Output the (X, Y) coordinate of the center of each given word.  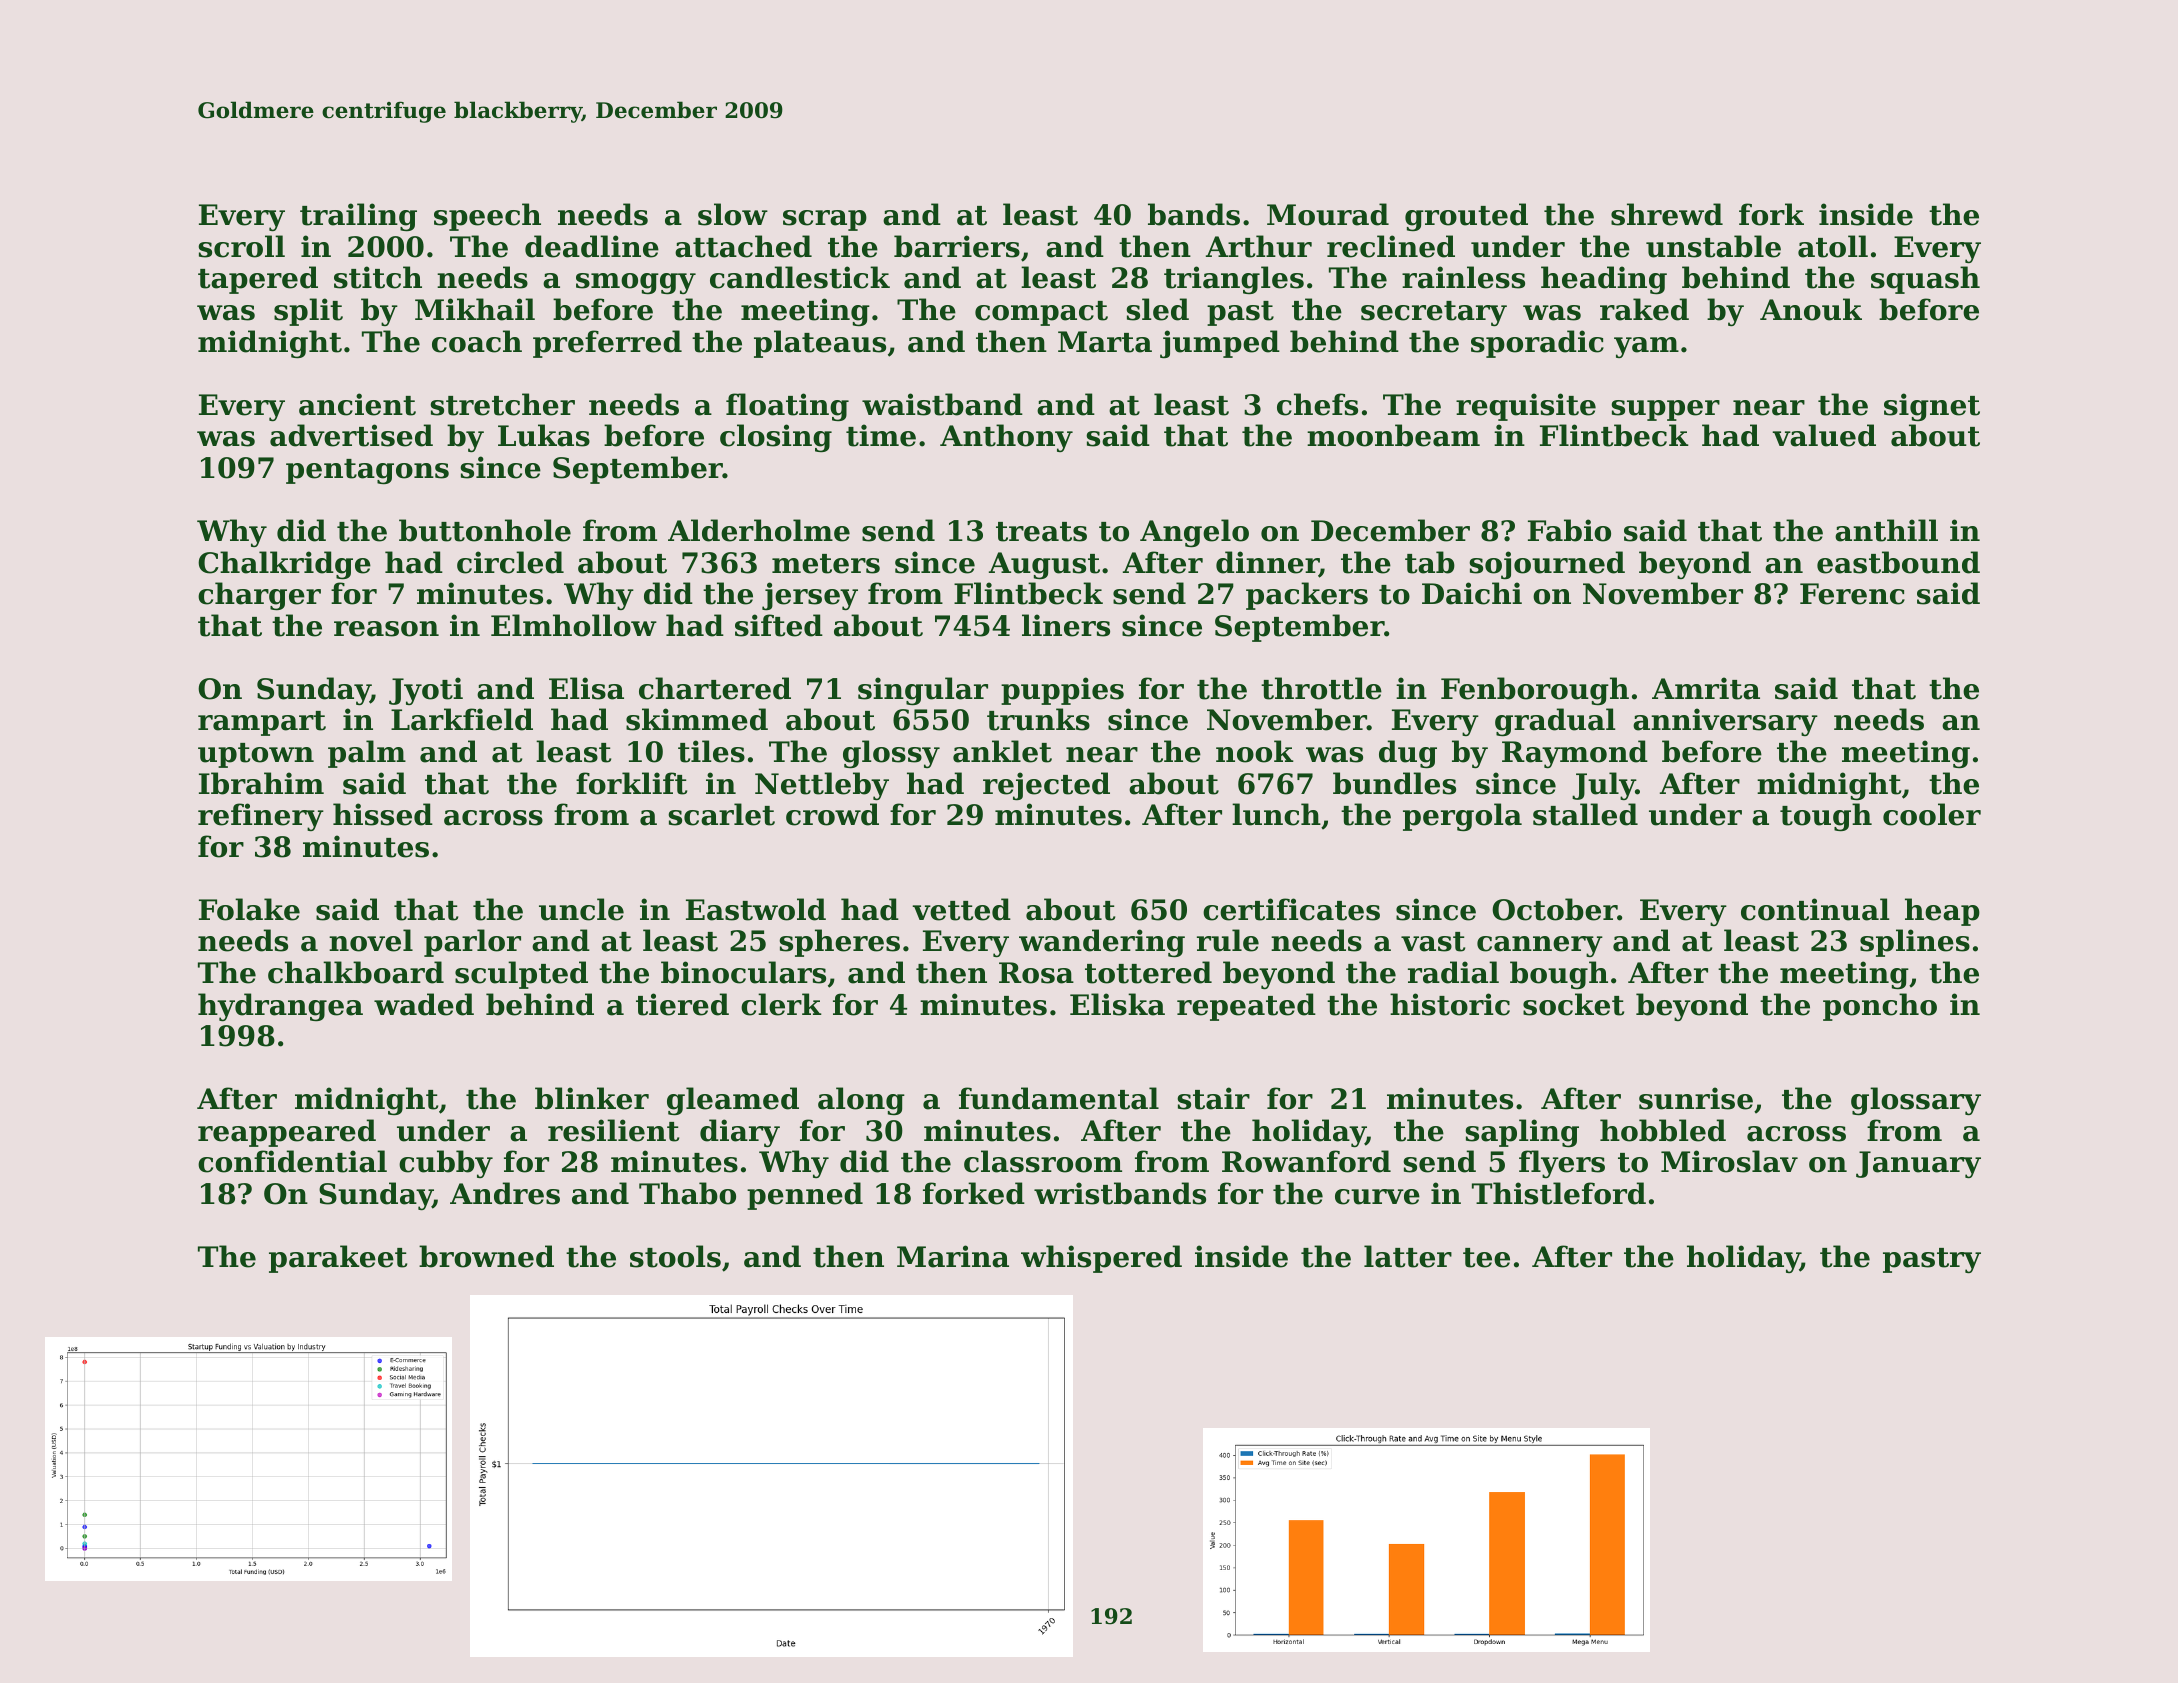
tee (1486, 1258)
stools (675, 1256)
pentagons (367, 472)
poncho (1880, 1007)
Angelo (1194, 533)
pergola (1462, 817)
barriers (957, 246)
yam (1646, 347)
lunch (1276, 814)
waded (424, 1004)
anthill (1886, 530)
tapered (258, 280)
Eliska (1117, 1004)
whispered (1101, 1259)
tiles (711, 751)
